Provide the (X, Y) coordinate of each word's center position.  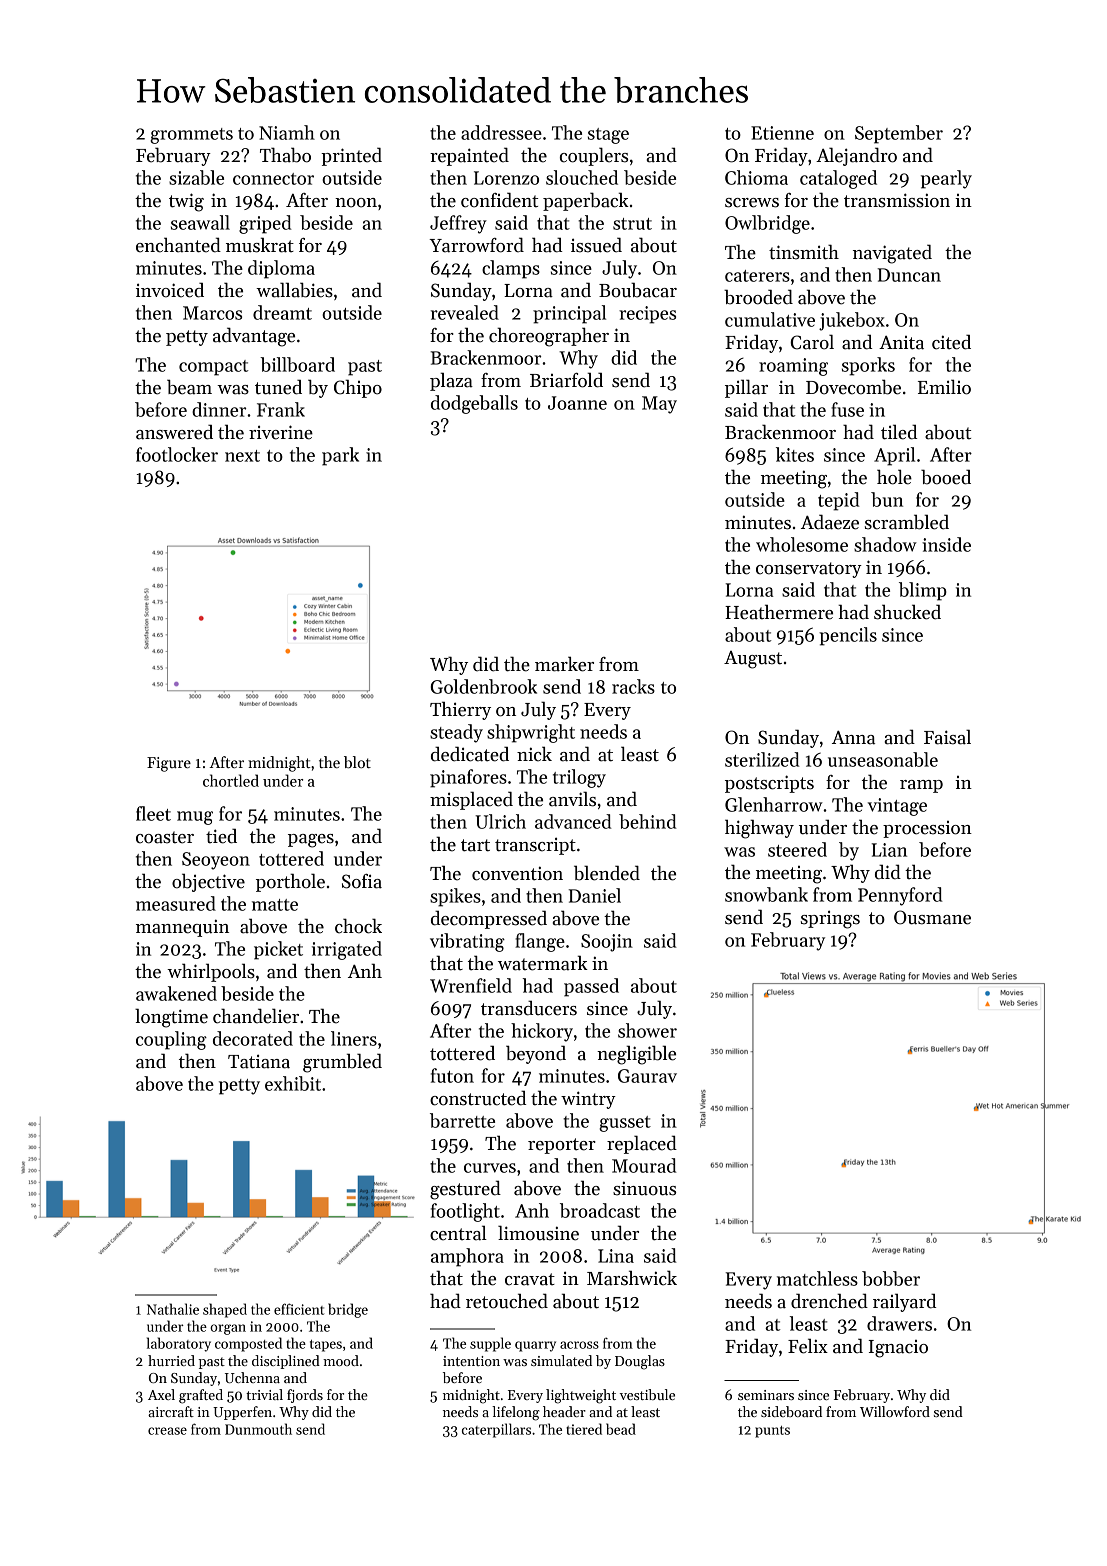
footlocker (177, 454)
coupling (171, 1040)
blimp (923, 591)
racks (633, 686)
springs (830, 919)
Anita (901, 343)
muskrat (260, 245)
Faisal (947, 737)
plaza (451, 381)
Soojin (607, 943)
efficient (299, 1309)
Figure (169, 764)
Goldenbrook (484, 686)
